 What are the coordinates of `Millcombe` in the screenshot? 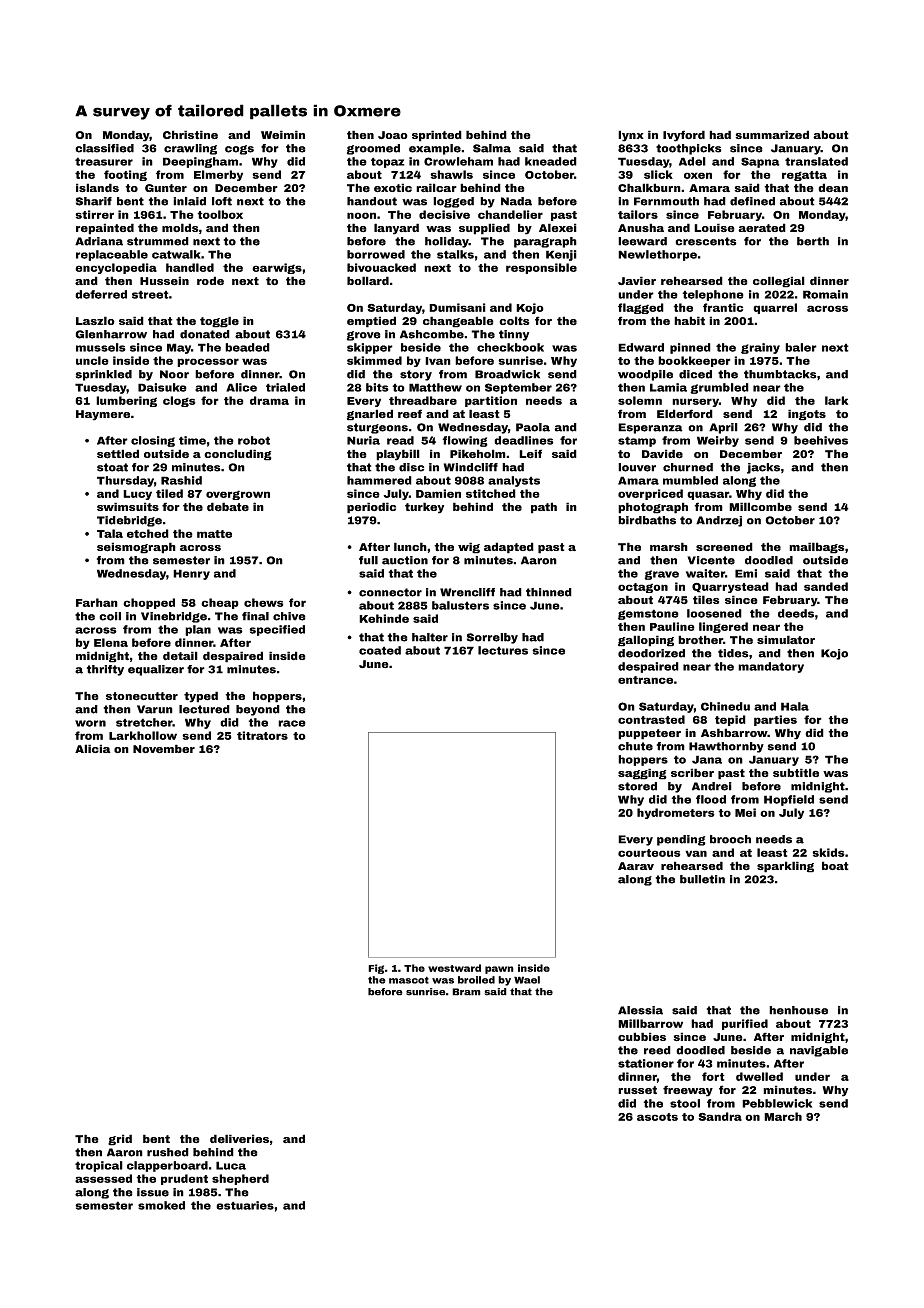 It's located at (760, 507).
